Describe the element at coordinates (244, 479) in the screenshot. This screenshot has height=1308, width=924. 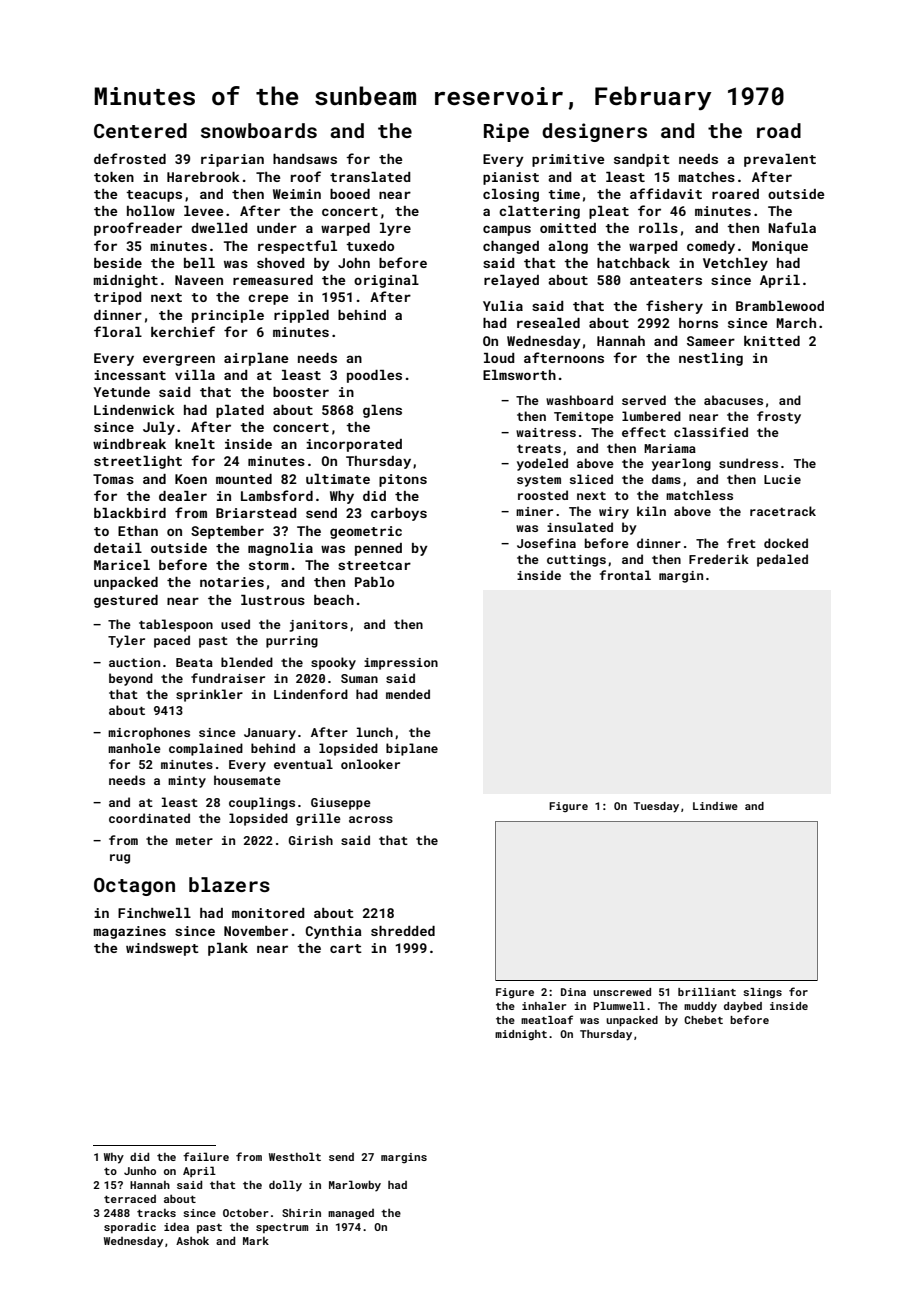
I see `mounted` at that location.
